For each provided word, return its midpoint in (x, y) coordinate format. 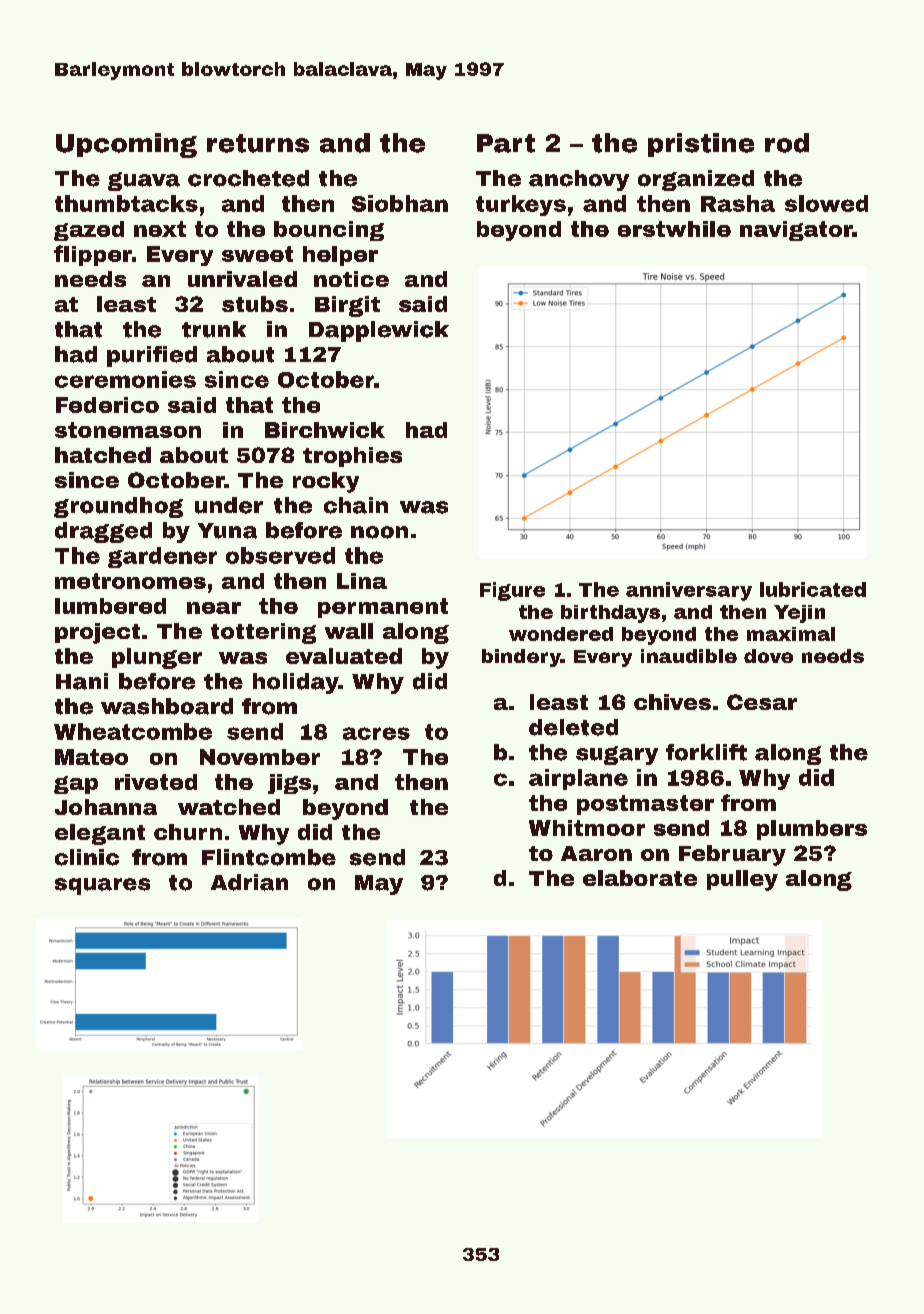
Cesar (762, 702)
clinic (87, 857)
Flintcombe (269, 857)
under (229, 505)
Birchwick (325, 430)
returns (258, 143)
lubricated (813, 589)
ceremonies (125, 379)
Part (506, 143)
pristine (701, 145)
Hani (82, 681)
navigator (796, 231)
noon (379, 532)
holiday (296, 683)
